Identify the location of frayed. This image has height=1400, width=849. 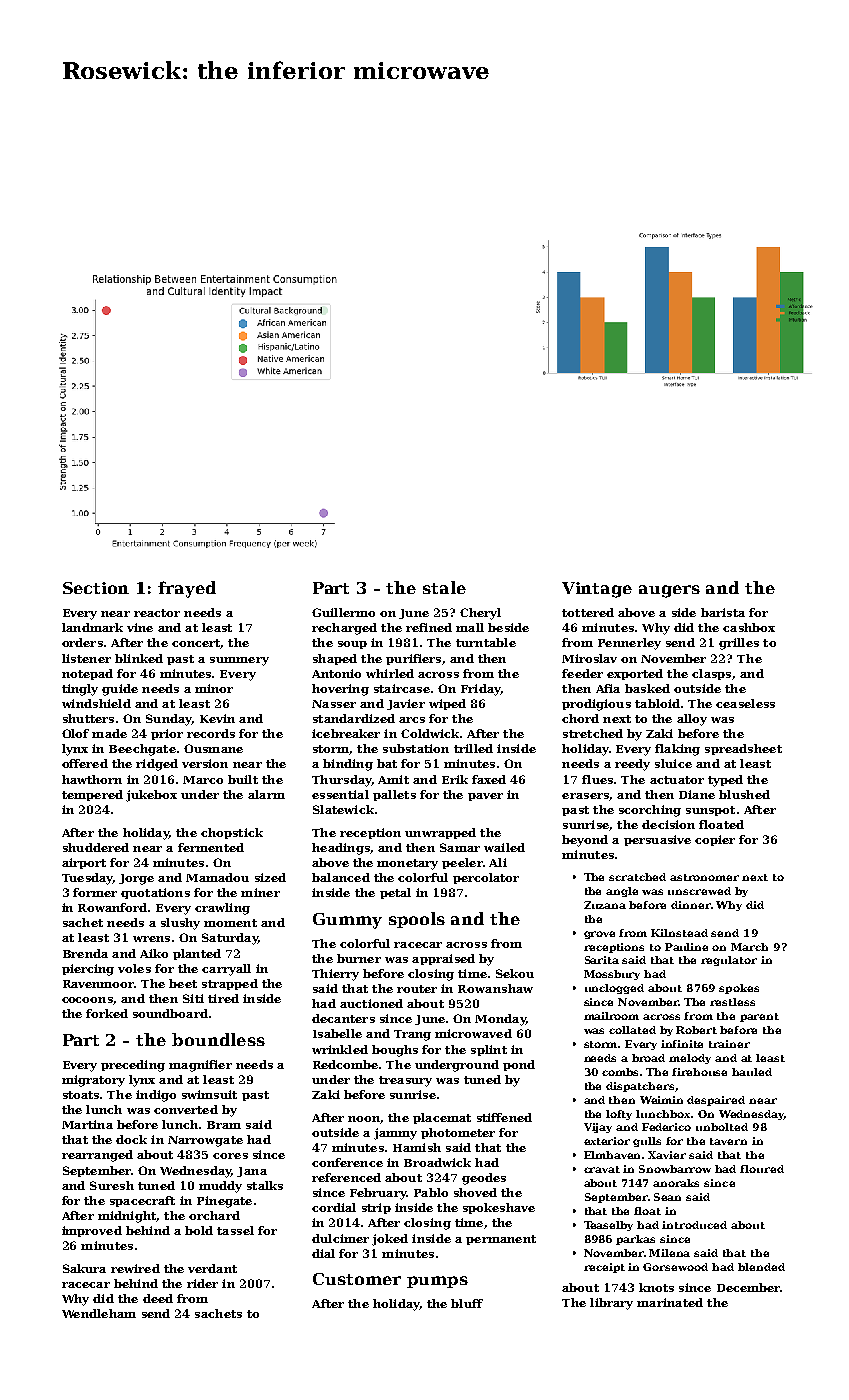
(187, 589).
